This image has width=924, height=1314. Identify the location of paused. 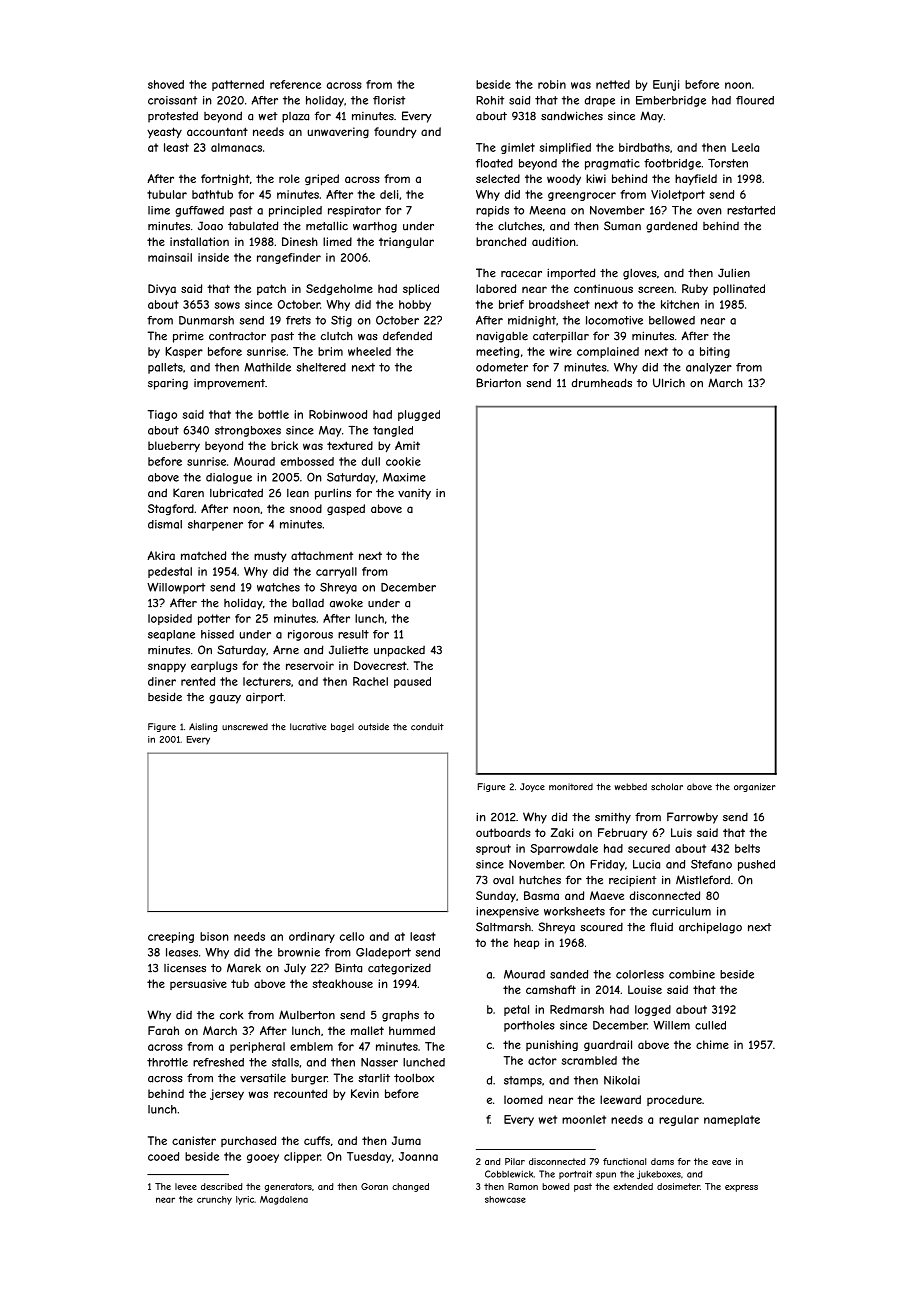
(412, 682).
